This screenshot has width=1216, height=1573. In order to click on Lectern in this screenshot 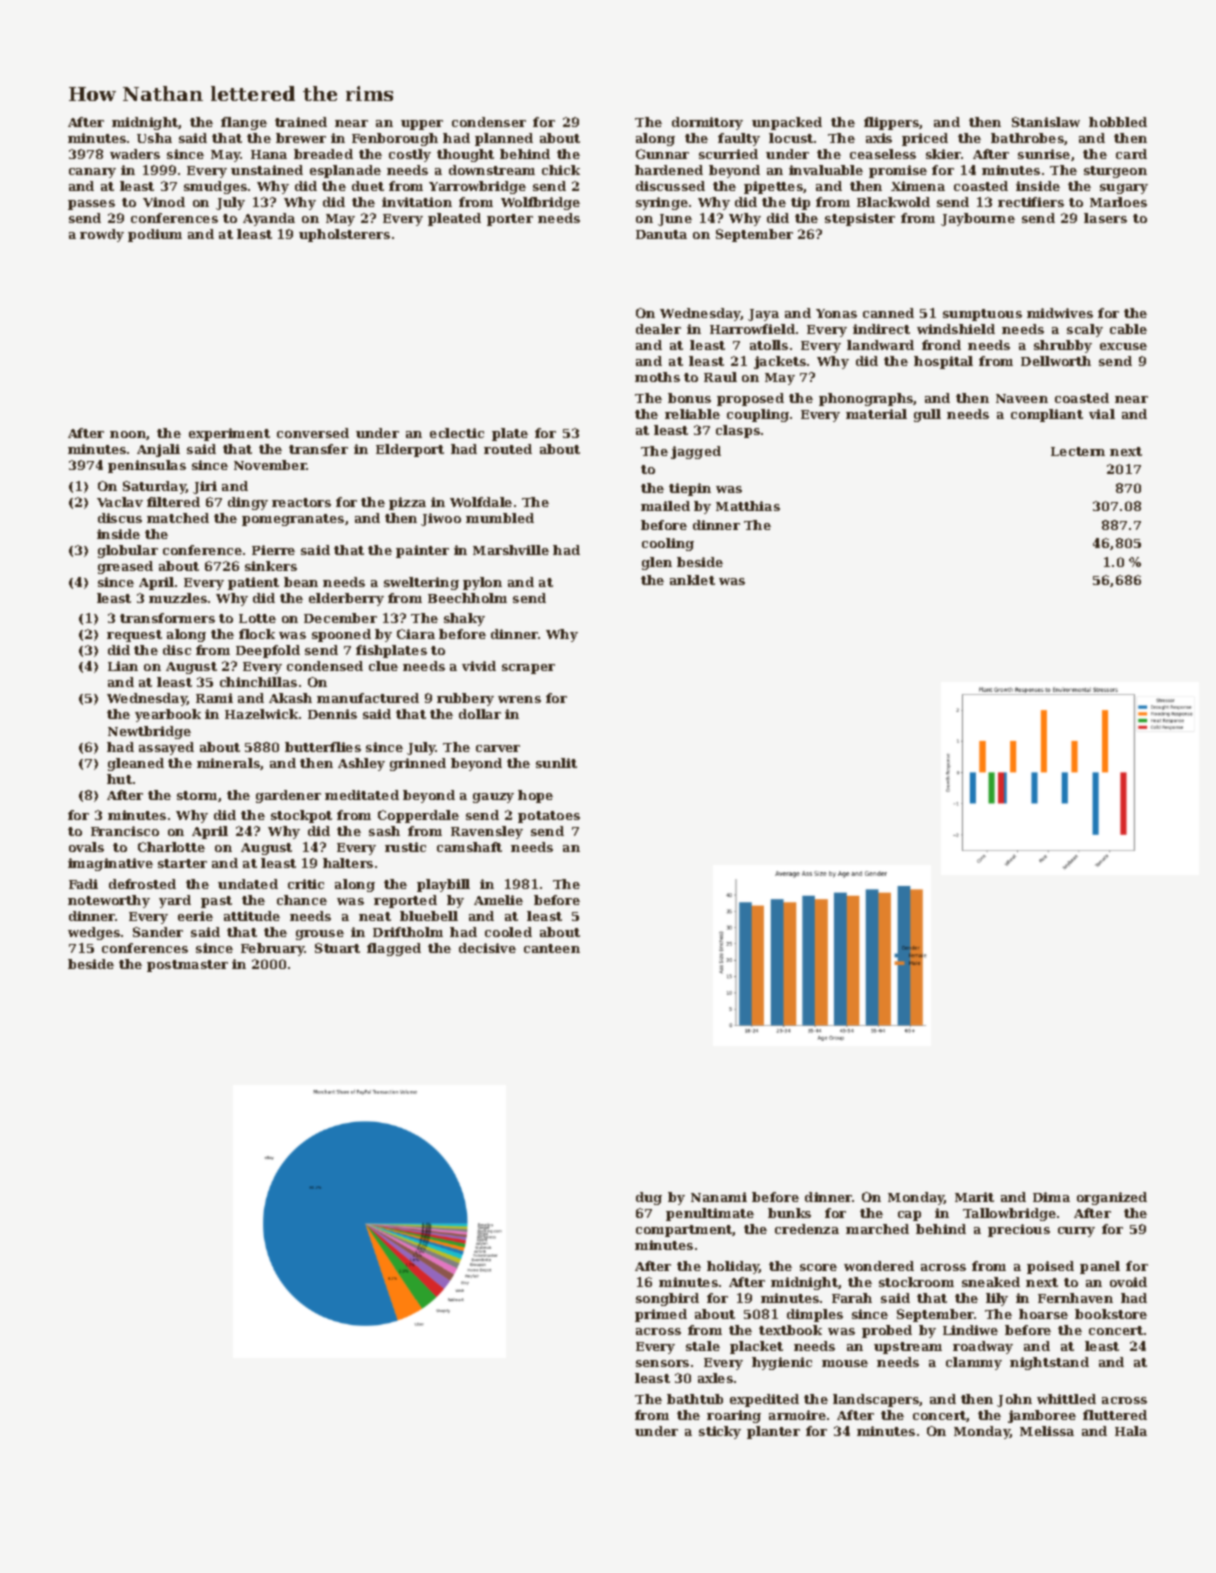, I will do `click(1078, 451)`.
